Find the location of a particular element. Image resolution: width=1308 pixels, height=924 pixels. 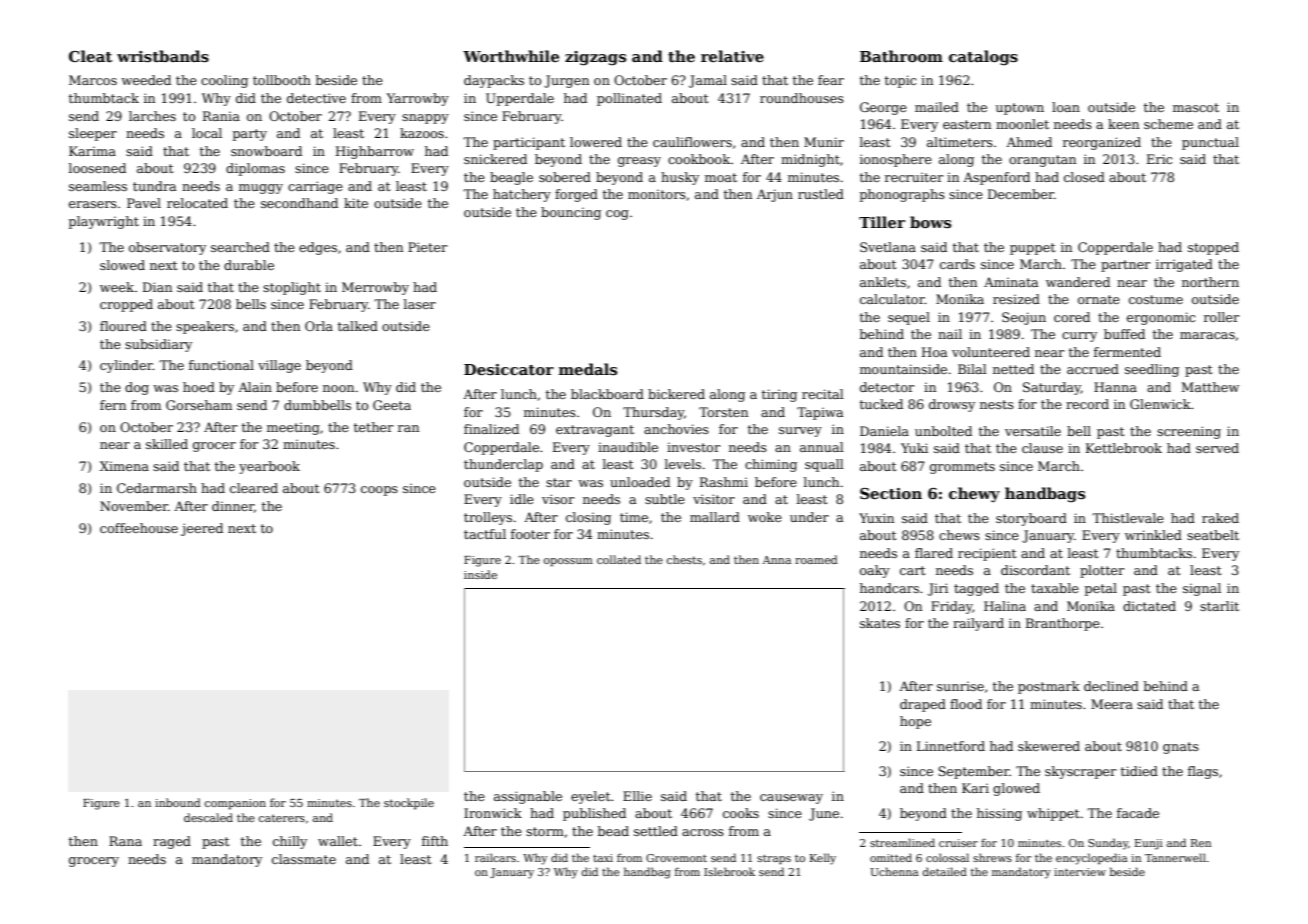

discordant is located at coordinates (1035, 570).
